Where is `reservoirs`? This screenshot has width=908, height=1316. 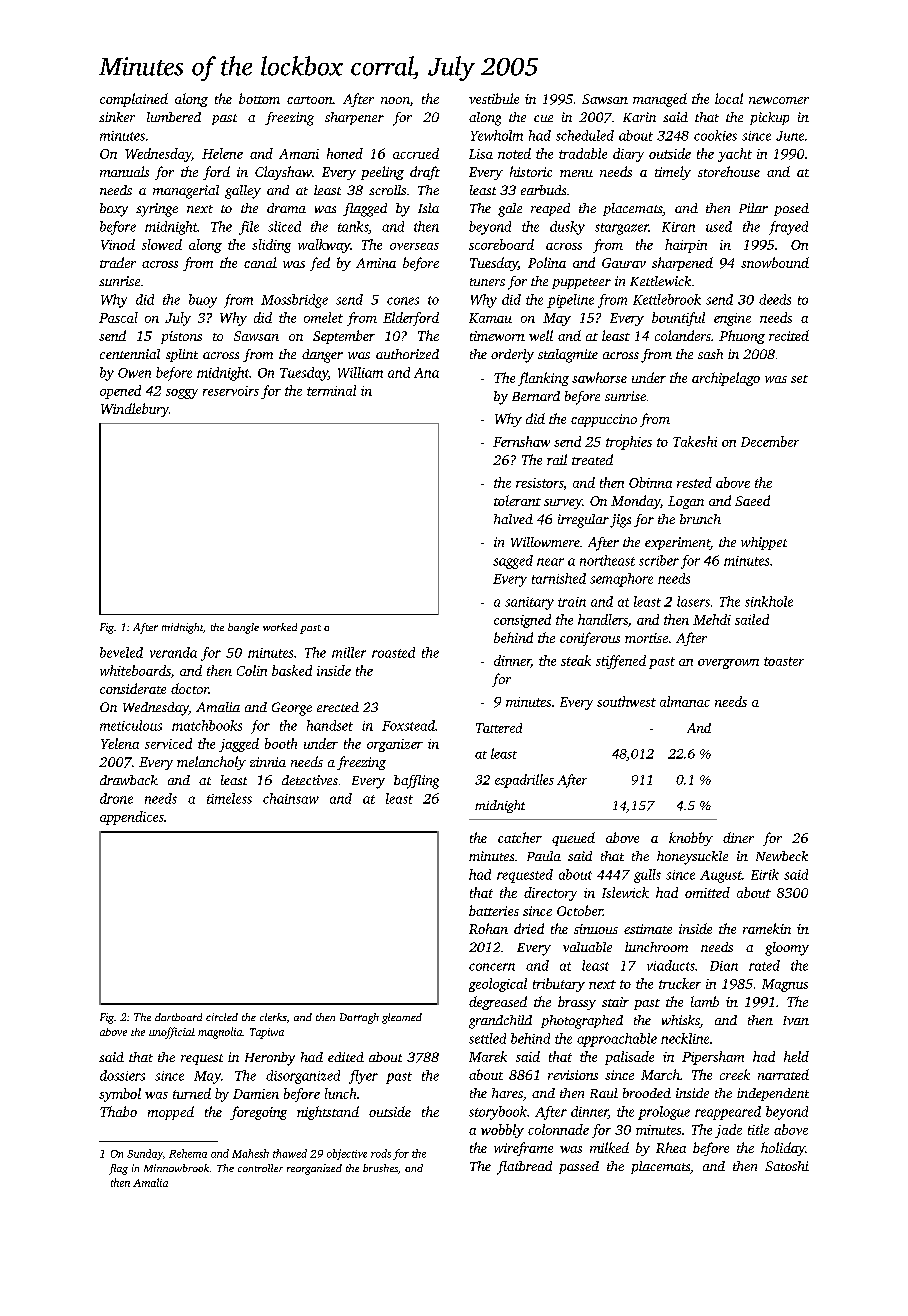
reservoirs is located at coordinates (231, 391).
